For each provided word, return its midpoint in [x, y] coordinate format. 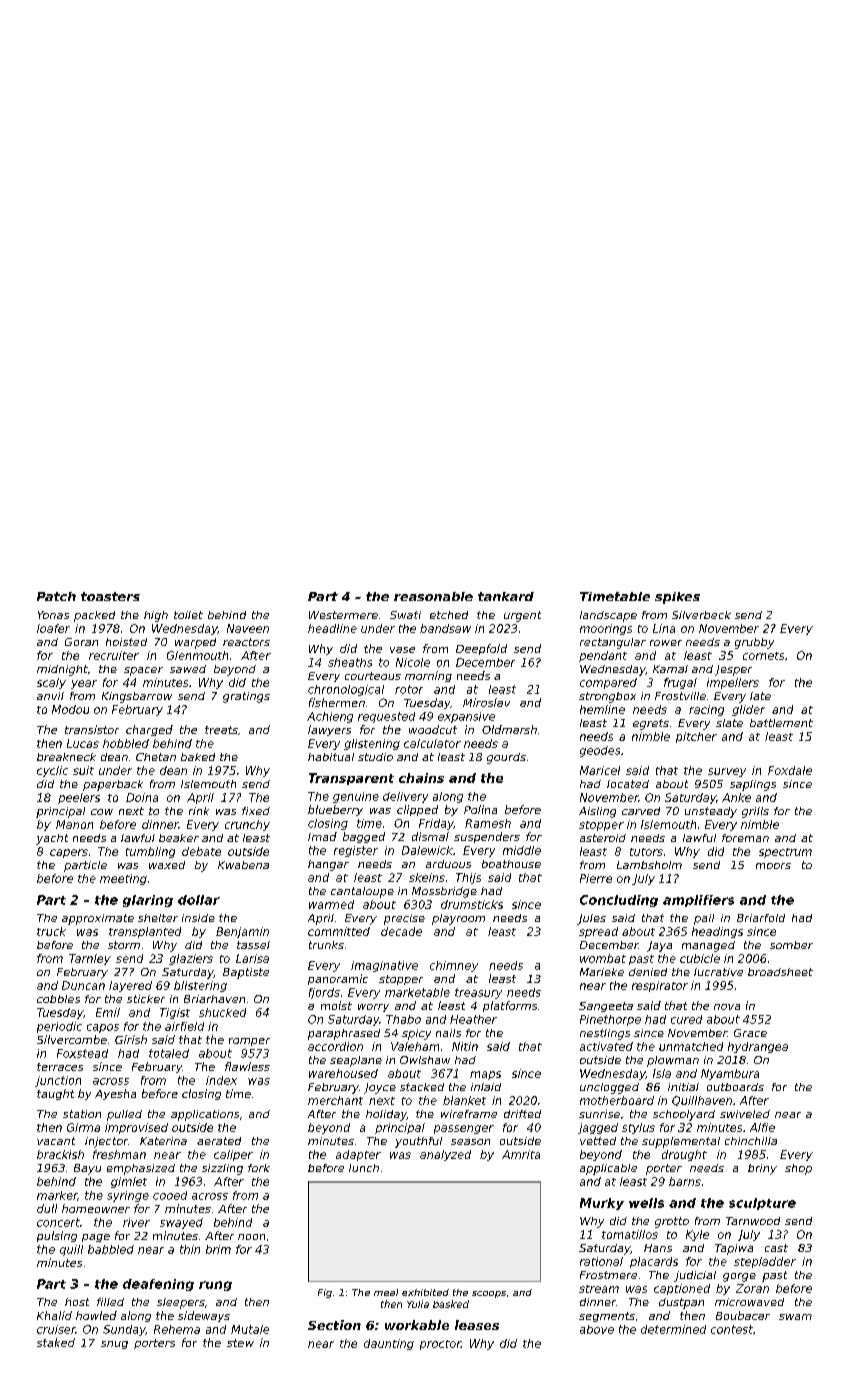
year [84, 684]
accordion [335, 1046]
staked [56, 1342]
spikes [677, 598]
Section [334, 1325]
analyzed [445, 1155]
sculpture [762, 1204]
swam [795, 1317]
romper [249, 1042]
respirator [660, 986]
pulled [124, 1115]
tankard [506, 596]
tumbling [150, 852]
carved [641, 811]
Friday [436, 824]
